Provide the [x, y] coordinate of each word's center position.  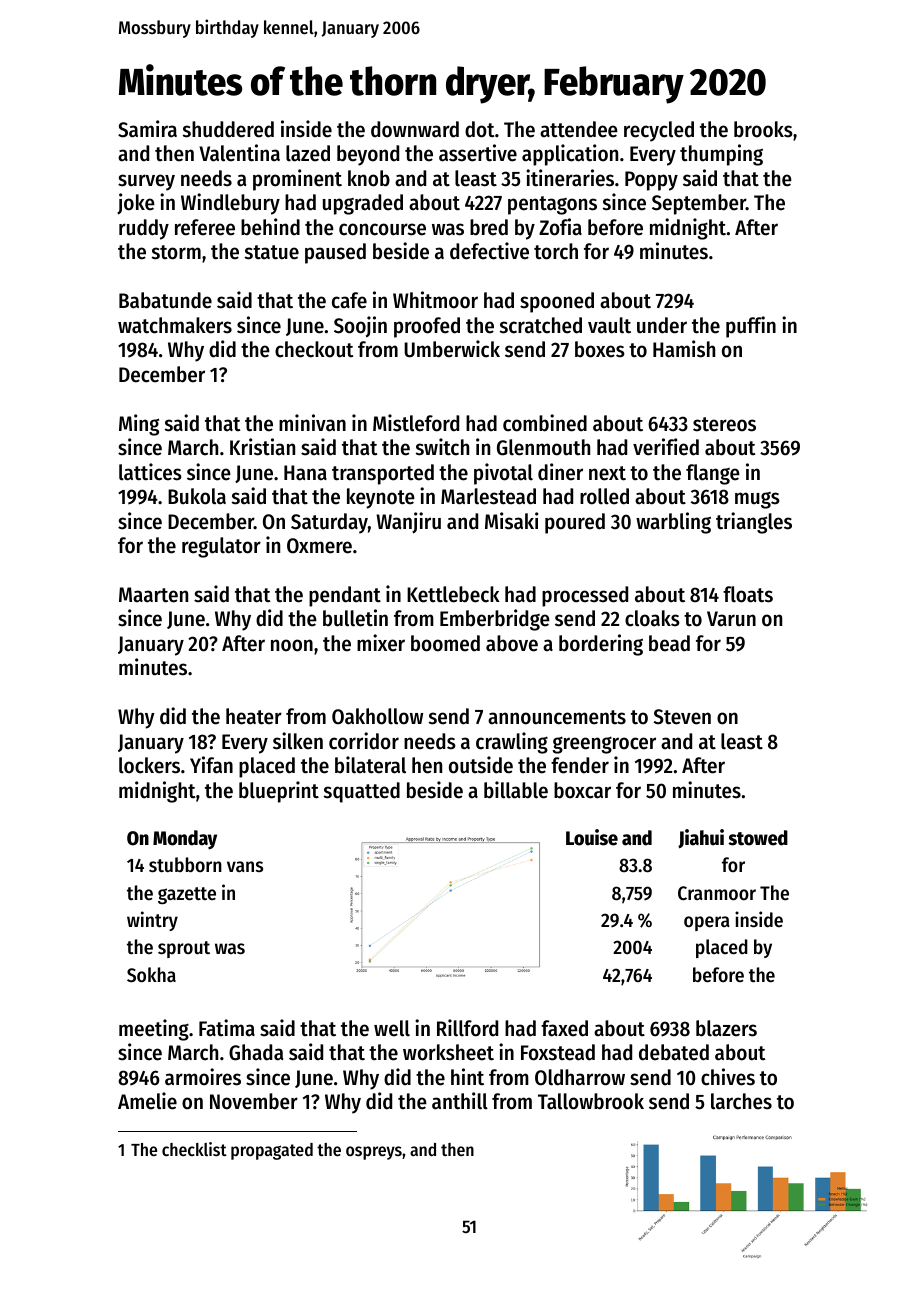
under [662, 325]
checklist [194, 1149]
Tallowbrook [591, 1101]
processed [585, 596]
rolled [604, 496]
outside [481, 765]
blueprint [279, 792]
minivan [312, 423]
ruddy [144, 229]
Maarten [153, 595]
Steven [682, 717]
